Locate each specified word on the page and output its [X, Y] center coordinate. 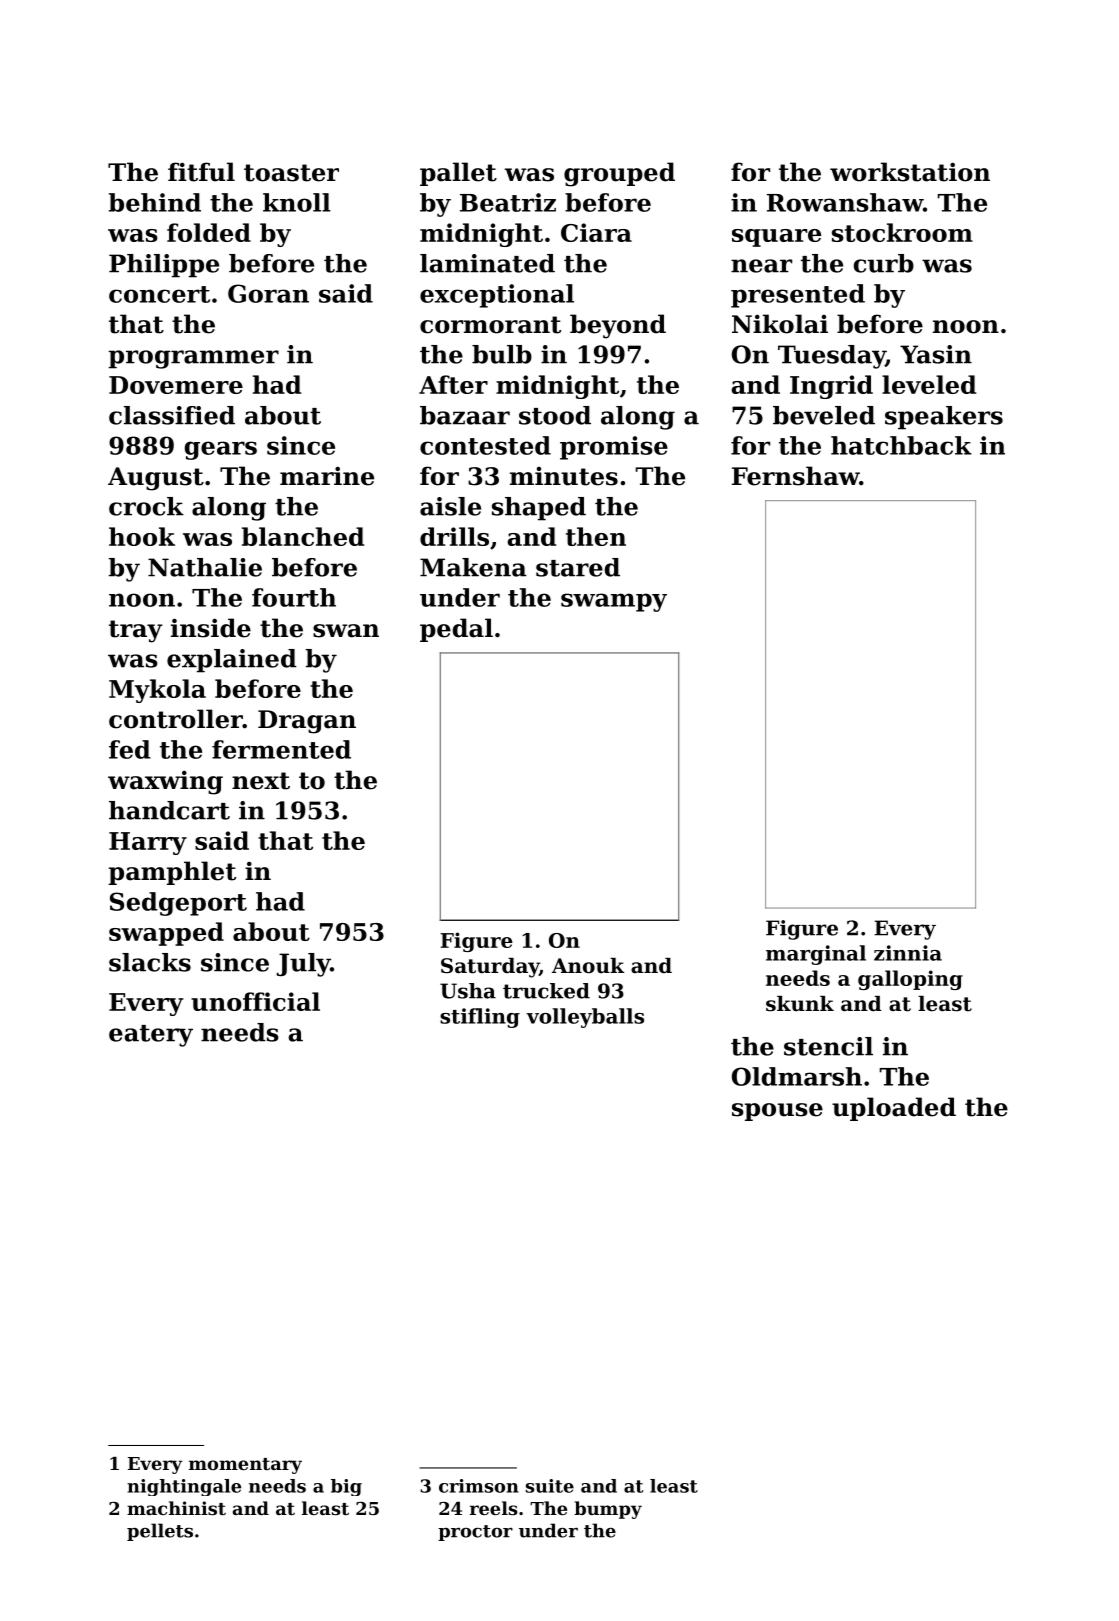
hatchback [901, 445]
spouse [777, 1112]
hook [142, 536]
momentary [245, 1466]
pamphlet [172, 873]
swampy [614, 602]
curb [884, 263]
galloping [910, 980]
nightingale [184, 1487]
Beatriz [508, 202]
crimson [479, 1486]
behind [155, 202]
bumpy [608, 1510]
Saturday [490, 968]
